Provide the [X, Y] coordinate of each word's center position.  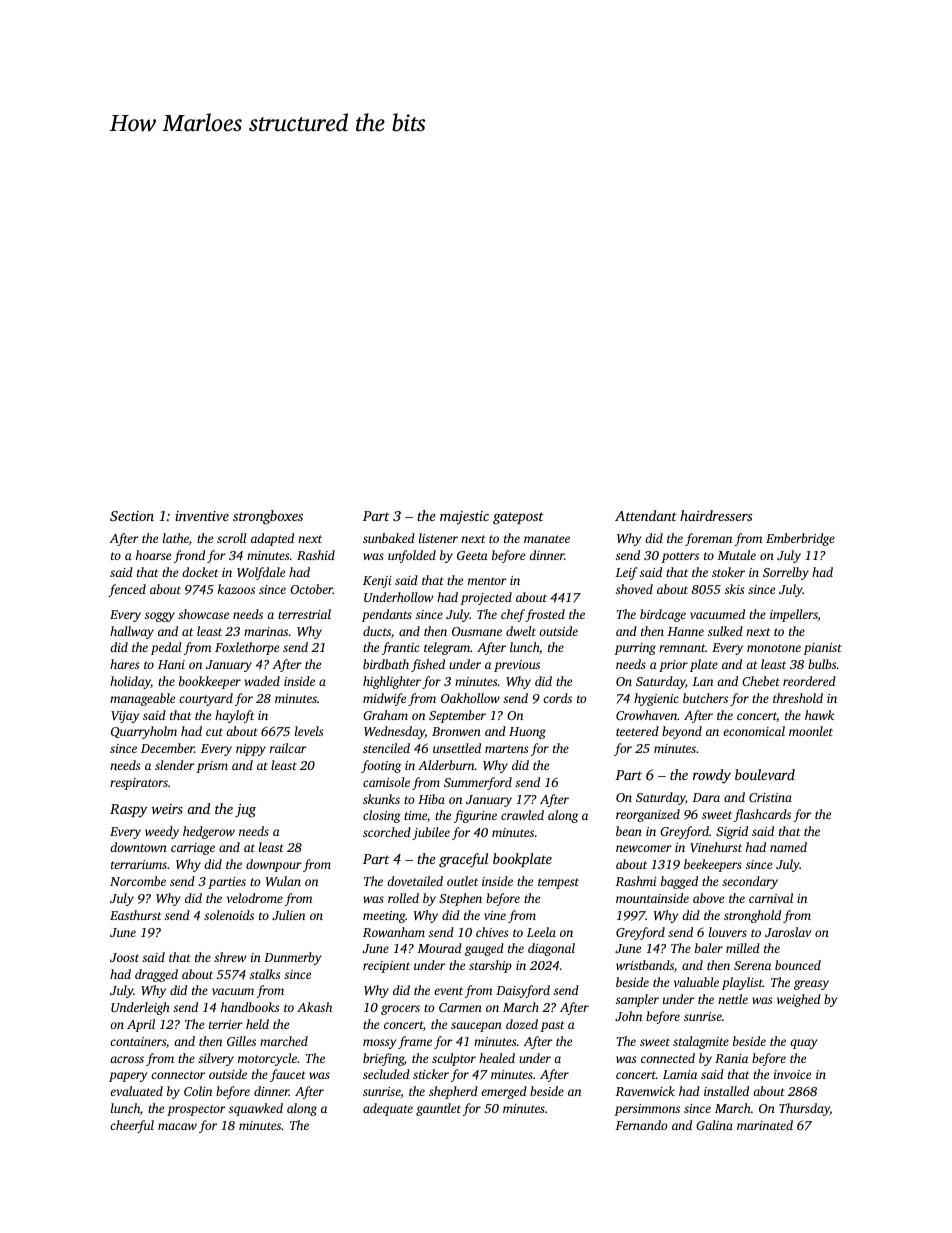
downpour [274, 865]
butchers [705, 698]
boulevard [765, 774]
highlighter [392, 682]
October [311, 589]
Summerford [478, 783]
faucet [288, 1075]
